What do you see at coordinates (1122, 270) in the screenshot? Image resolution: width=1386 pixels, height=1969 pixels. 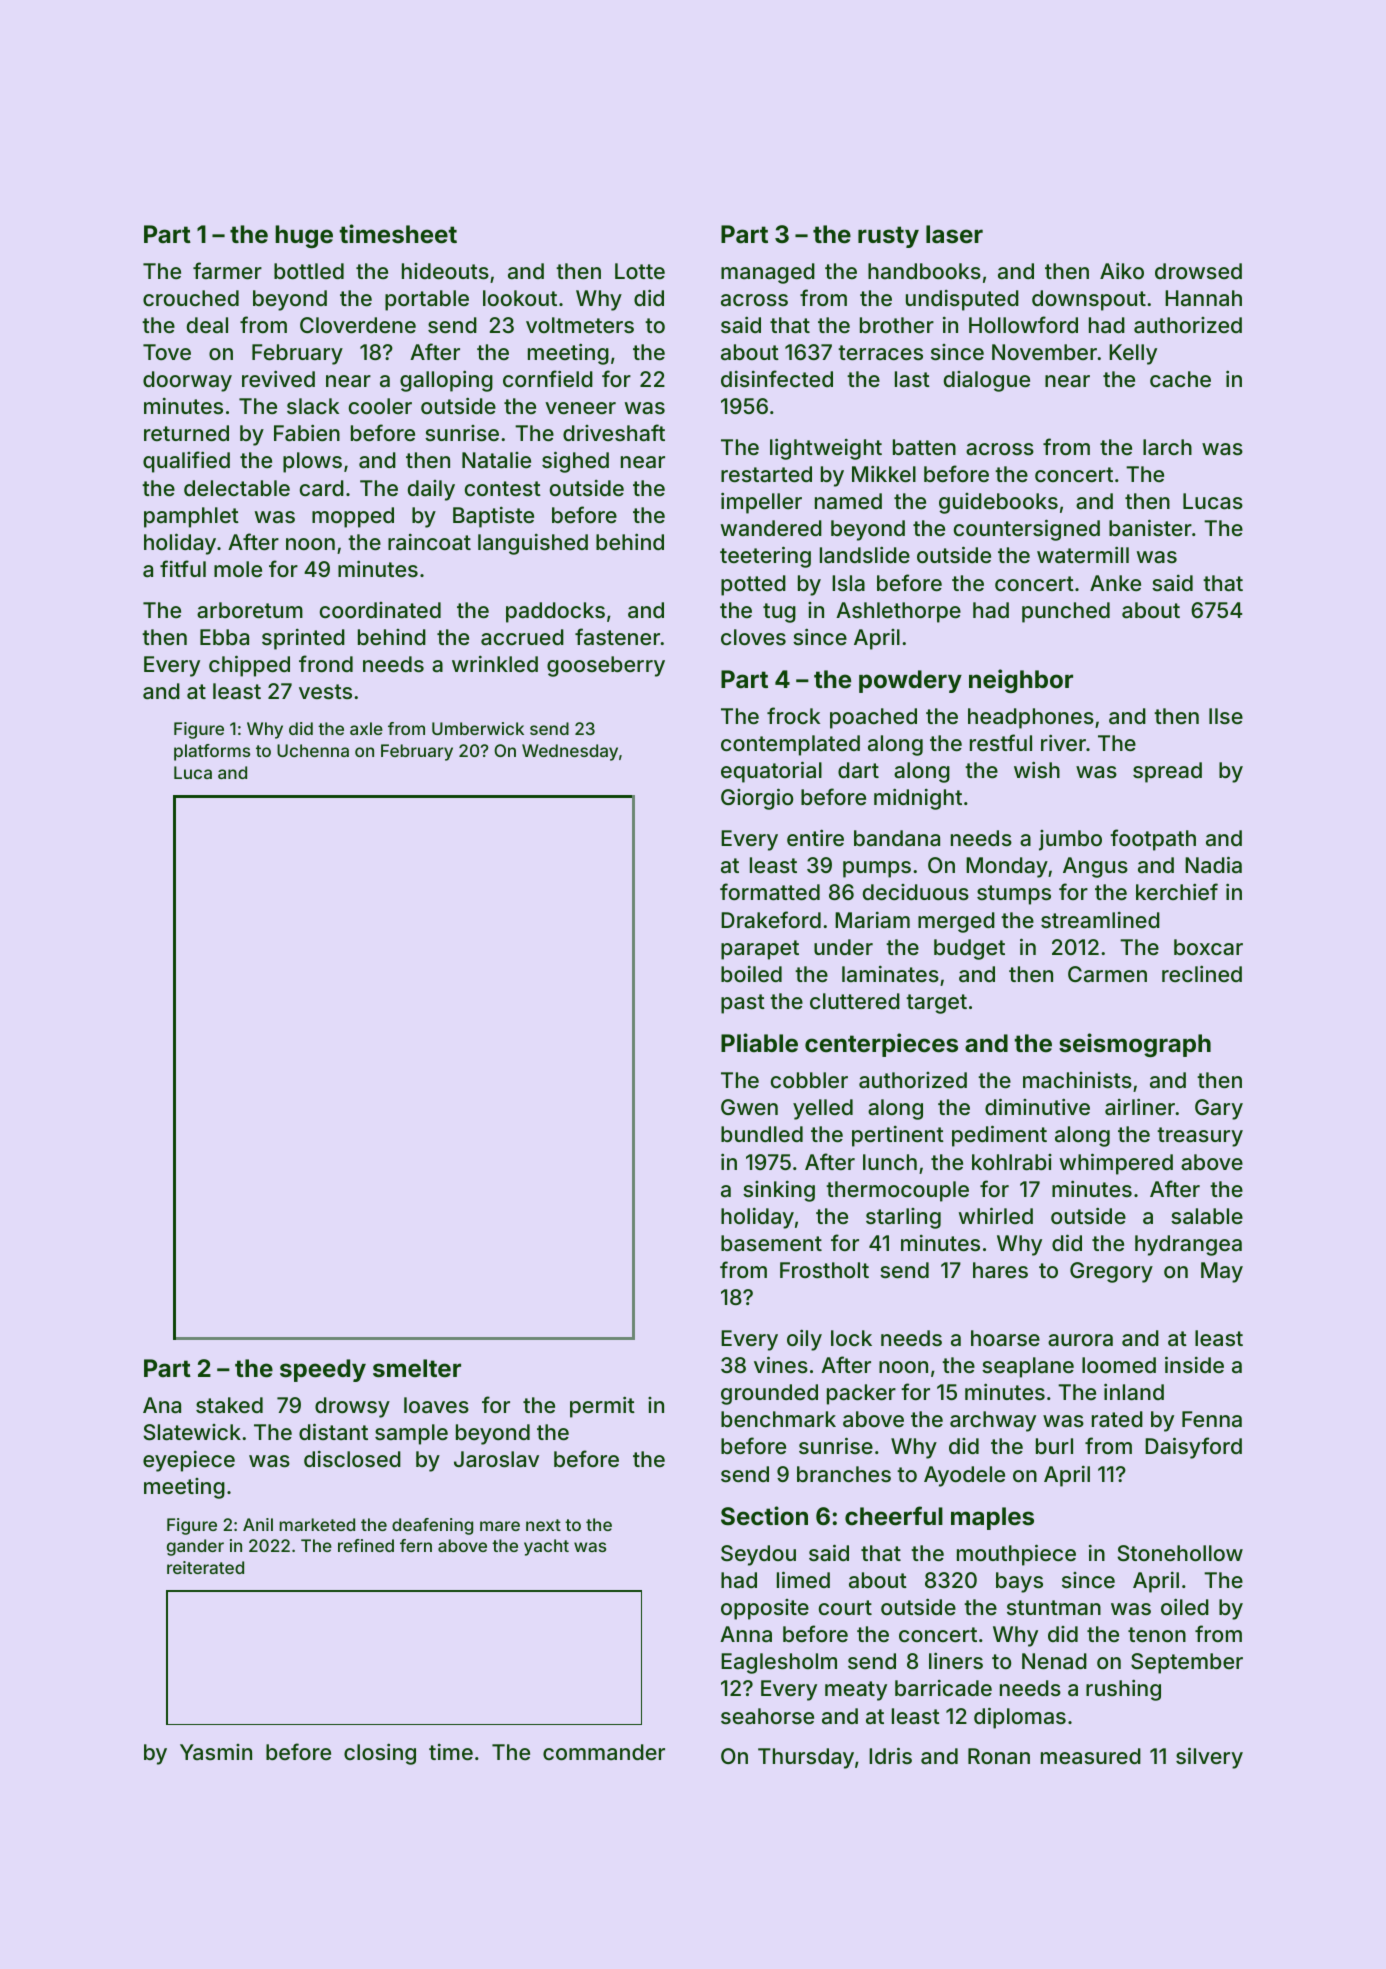 I see `Aiko` at bounding box center [1122, 270].
